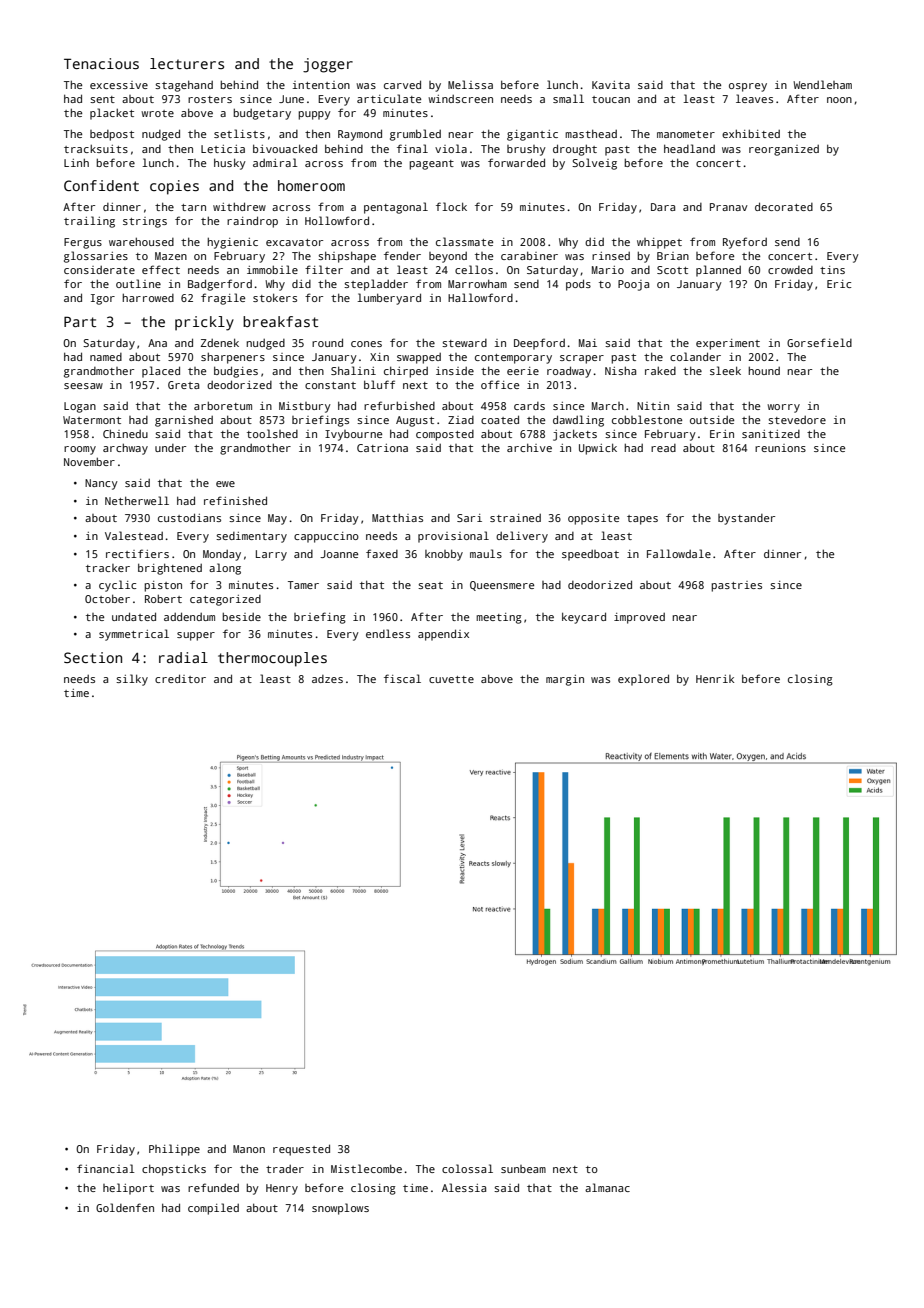  Describe the element at coordinates (722, 434) in the screenshot. I see `Erin` at that location.
